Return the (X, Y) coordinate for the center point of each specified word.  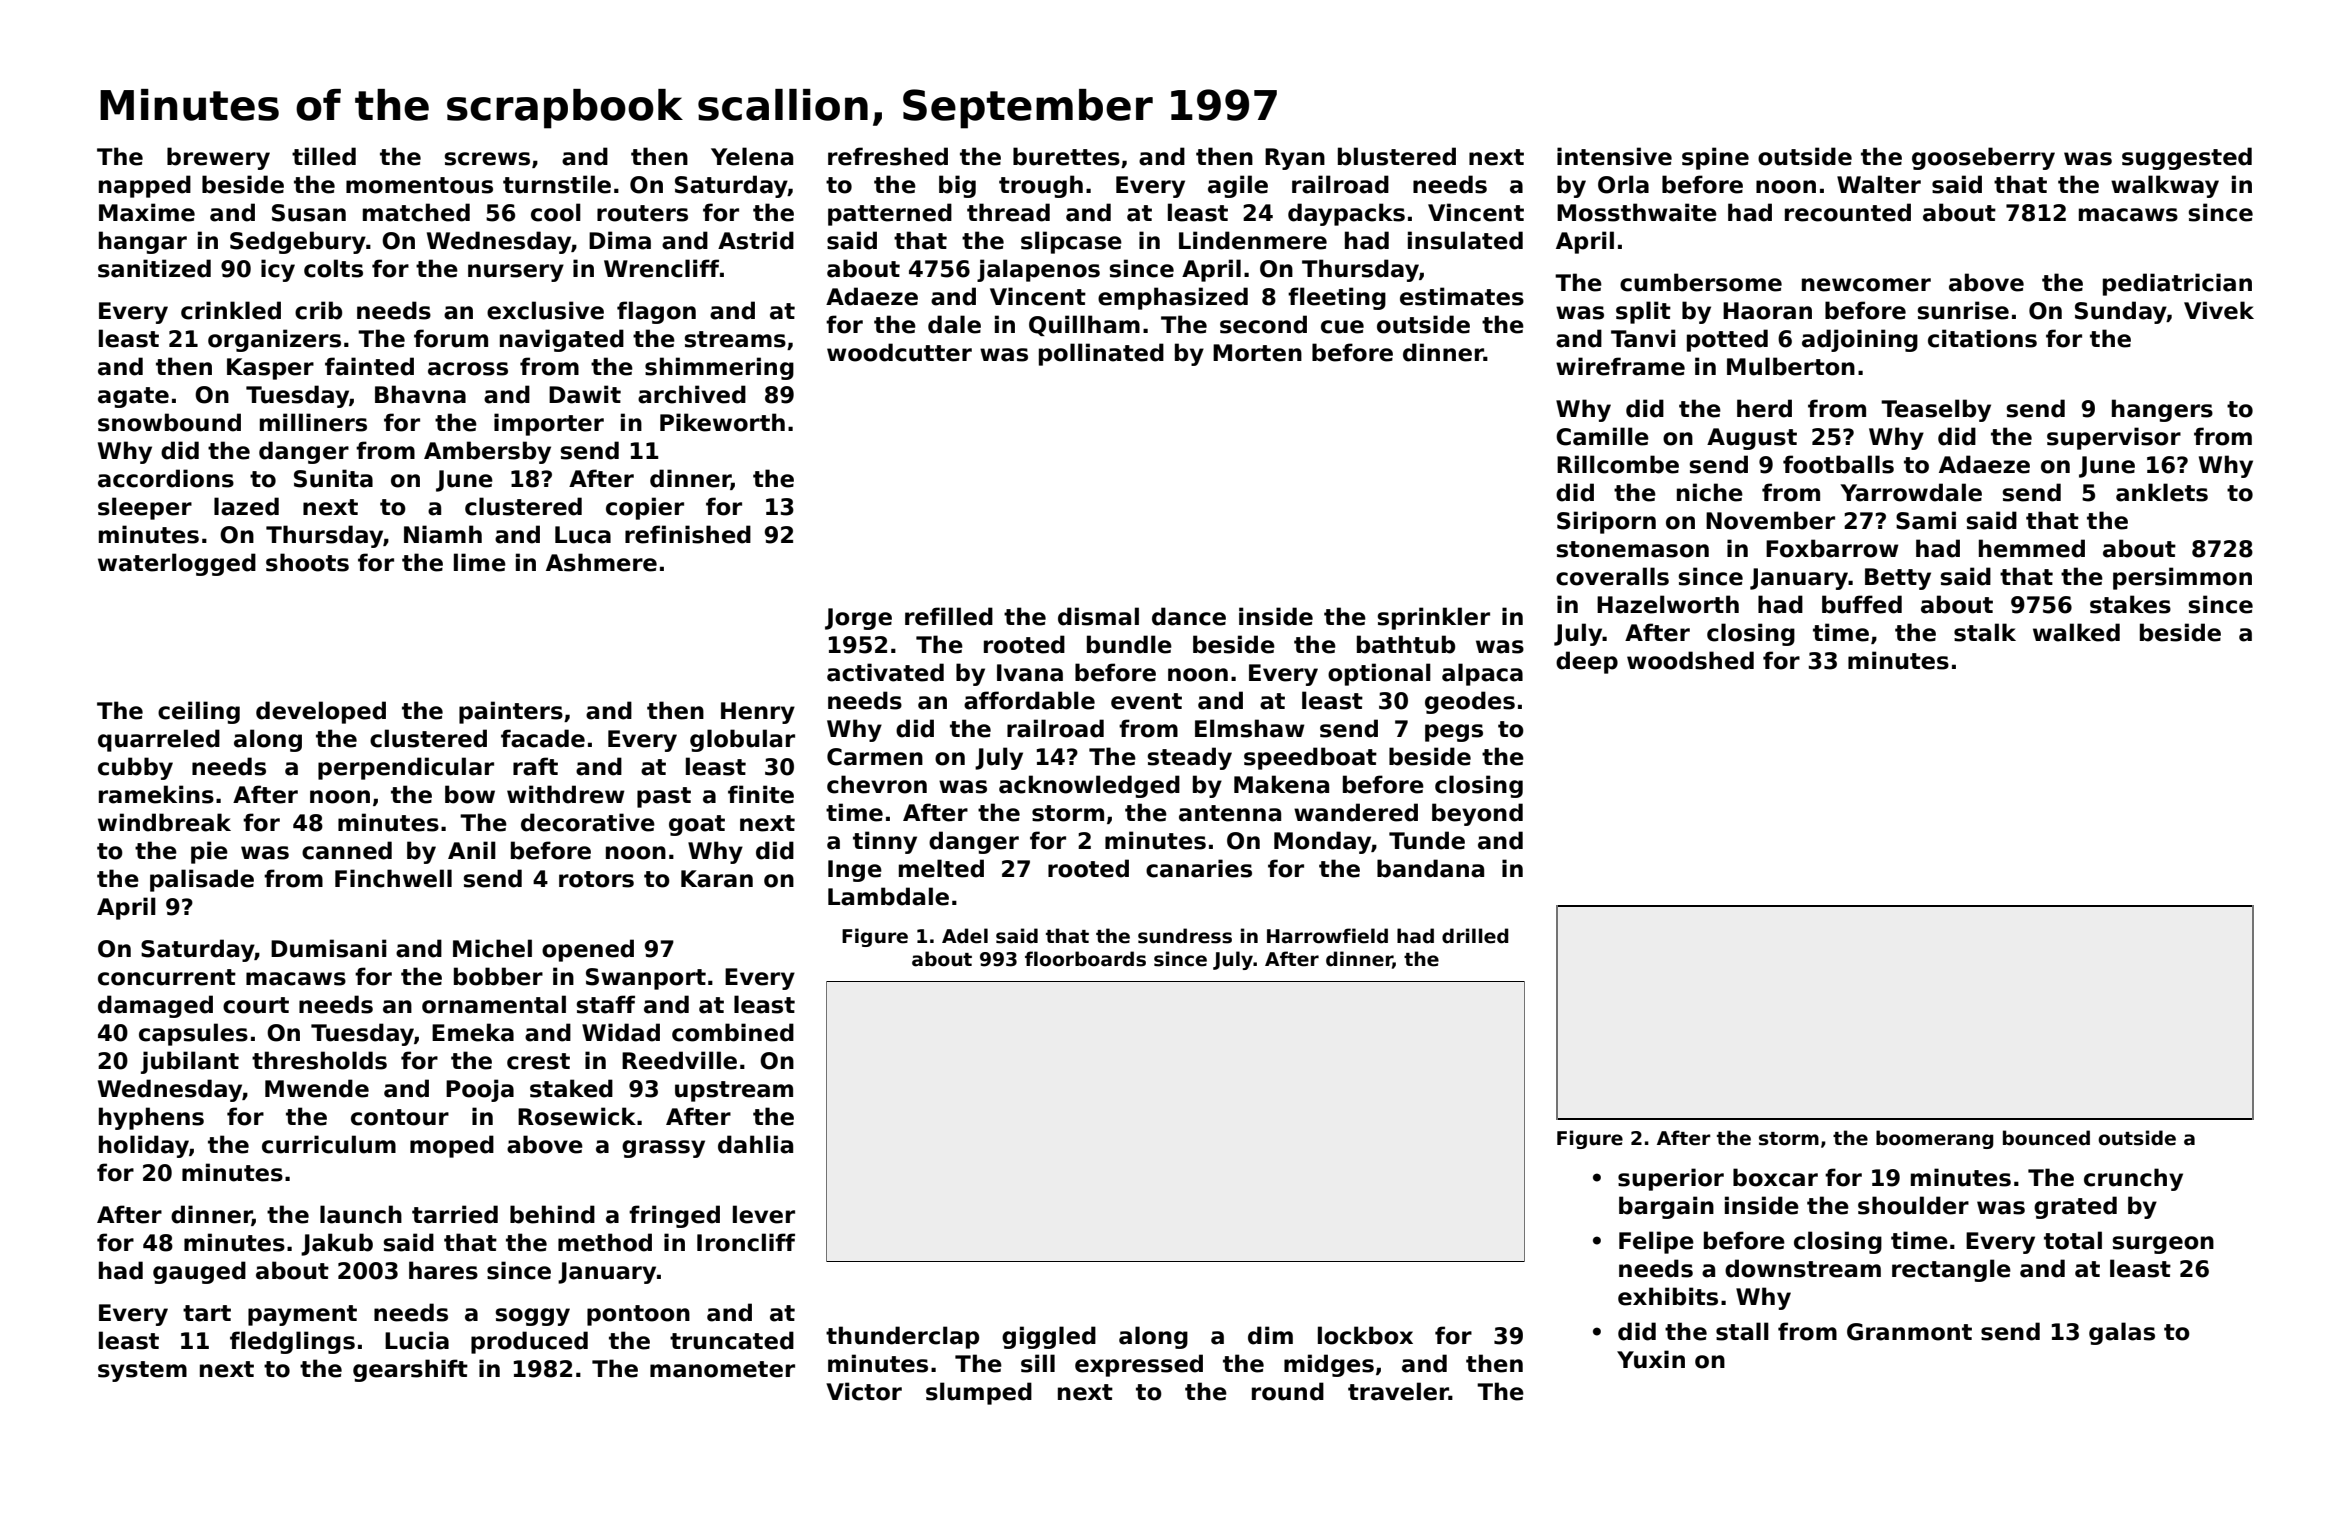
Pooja (480, 1090)
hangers (2162, 410)
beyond (1477, 814)
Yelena (752, 156)
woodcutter (899, 352)
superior (1671, 1179)
